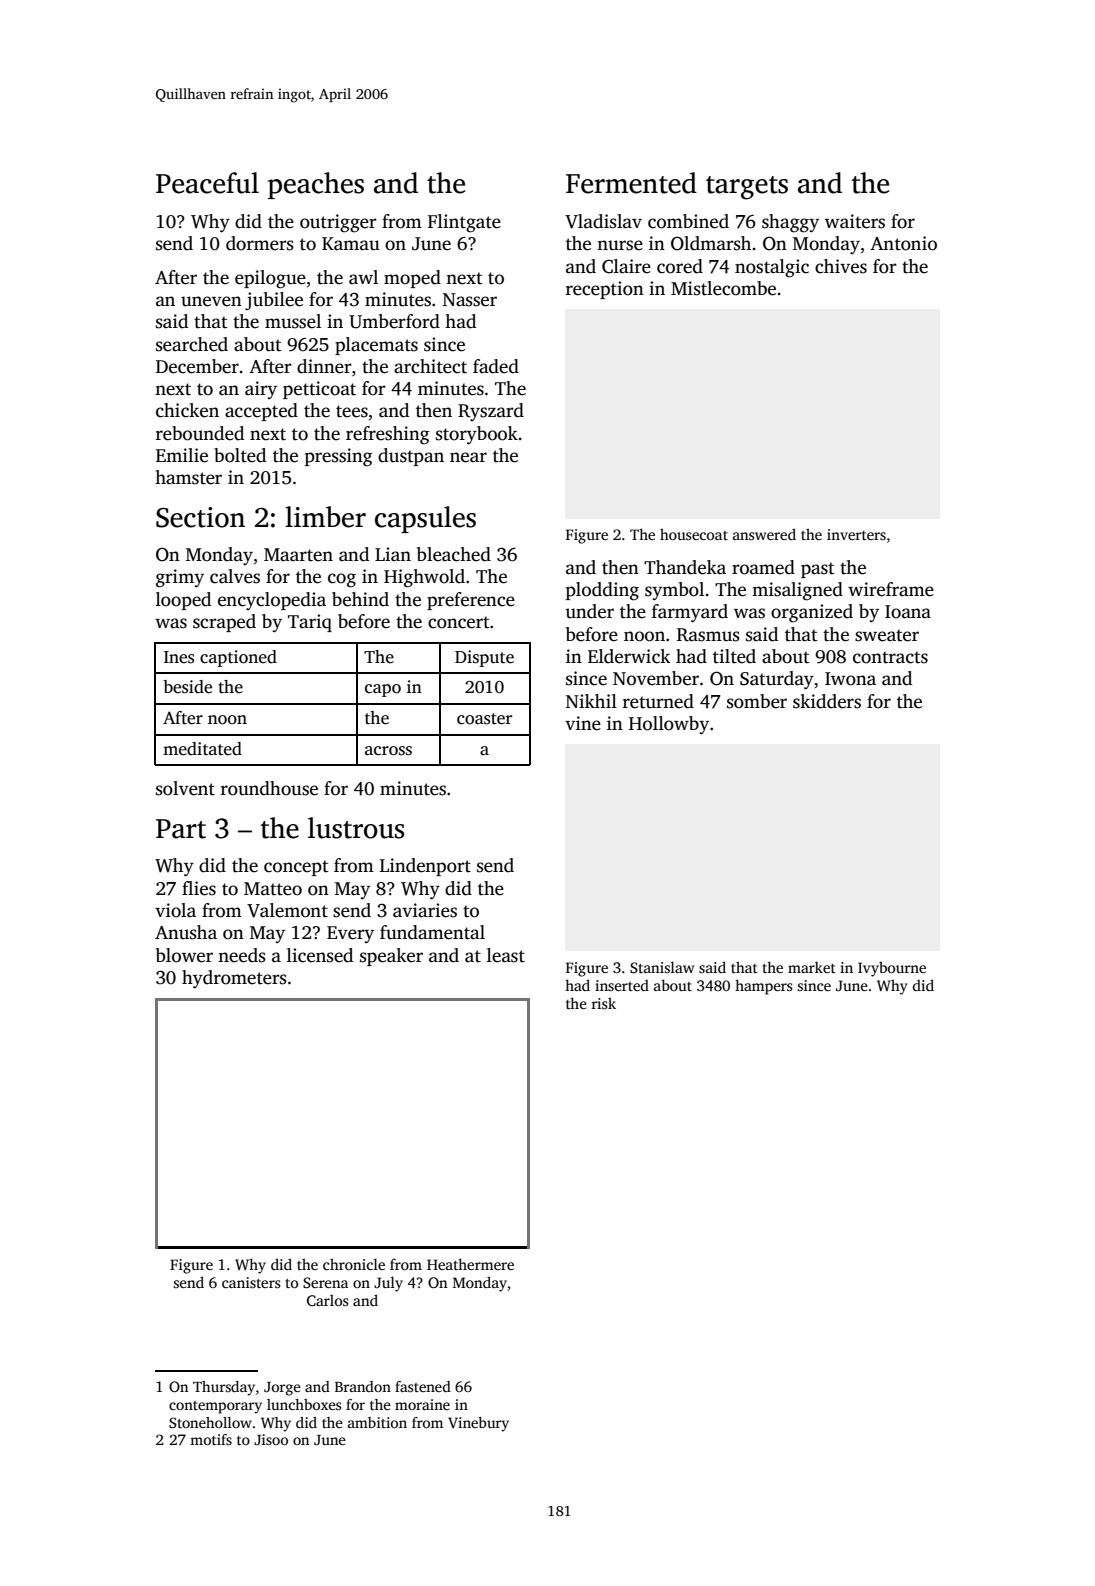 Image resolution: width=1095 pixels, height=1586 pixels. What do you see at coordinates (471, 601) in the document?
I see `preference` at bounding box center [471, 601].
